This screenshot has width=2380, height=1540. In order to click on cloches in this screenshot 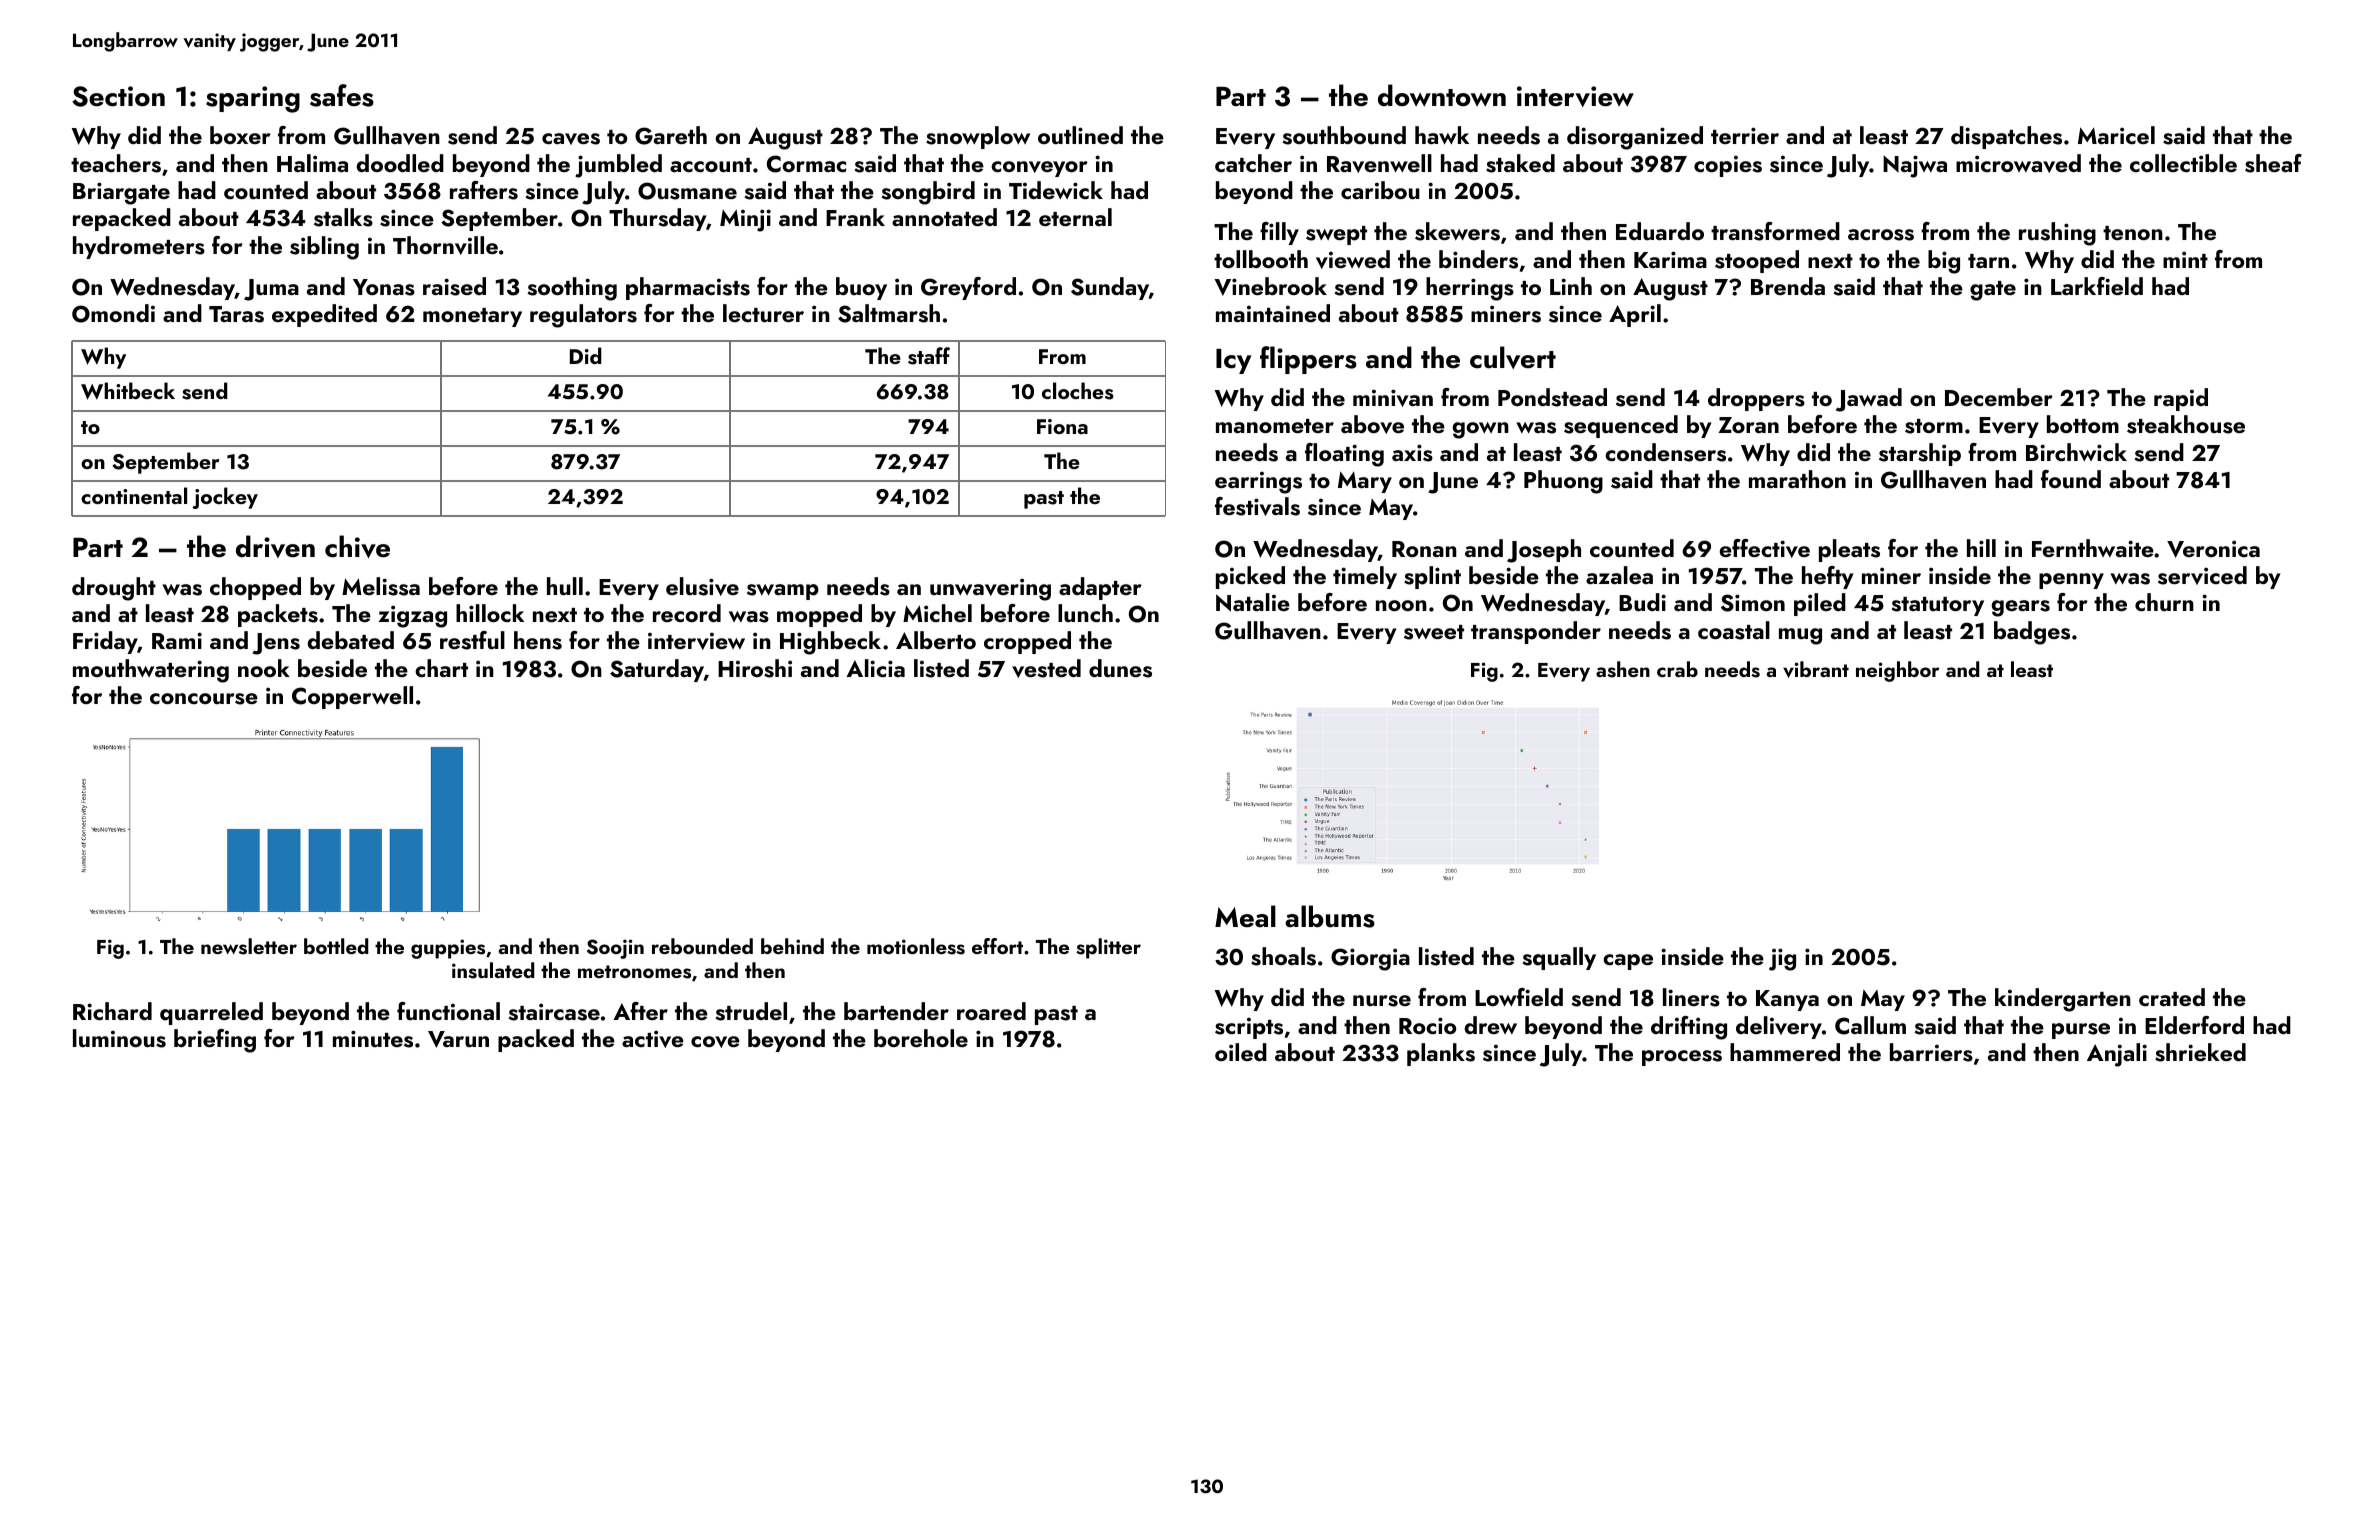, I will do `click(1078, 391)`.
